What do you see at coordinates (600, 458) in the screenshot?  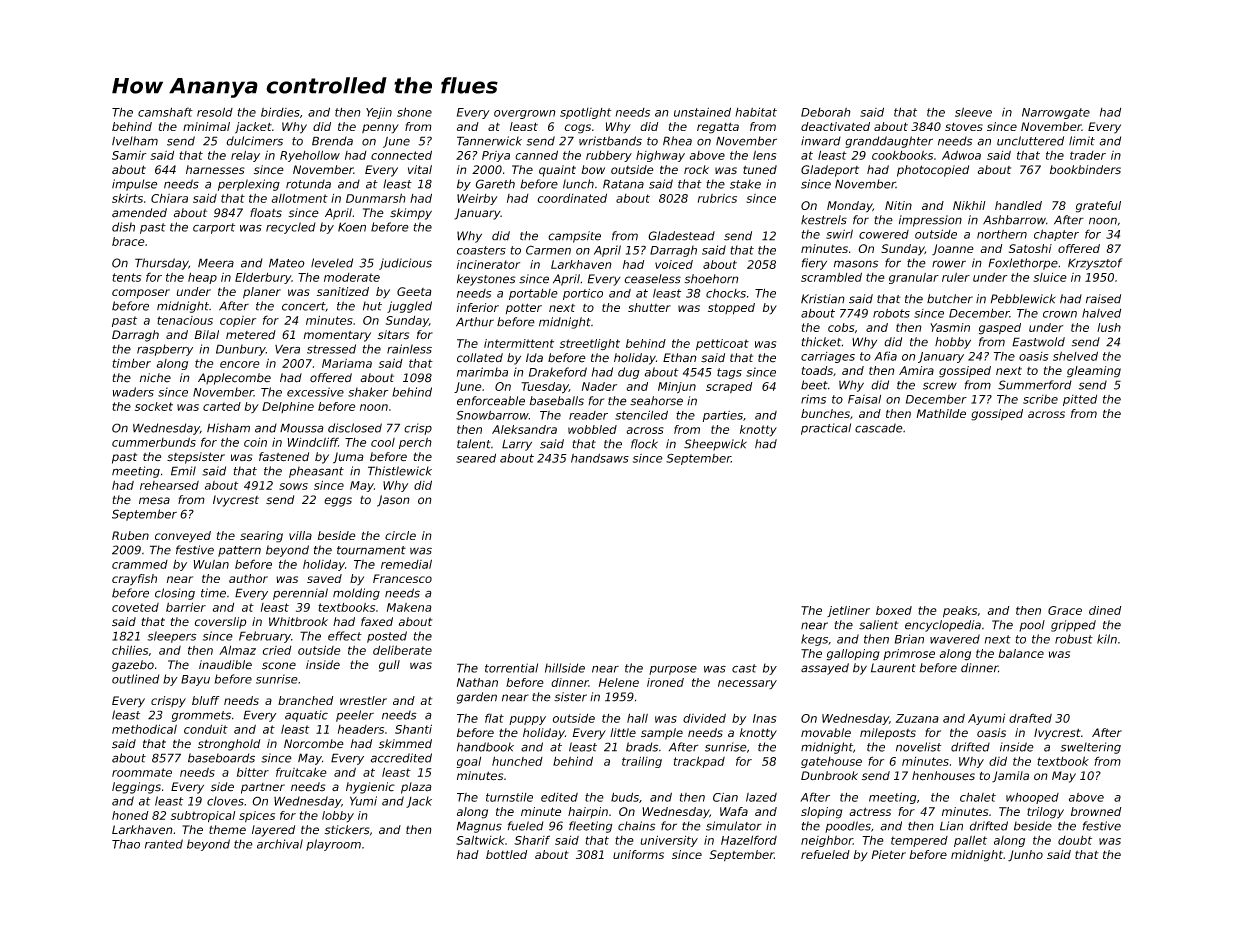 I see `handsaws` at bounding box center [600, 458].
